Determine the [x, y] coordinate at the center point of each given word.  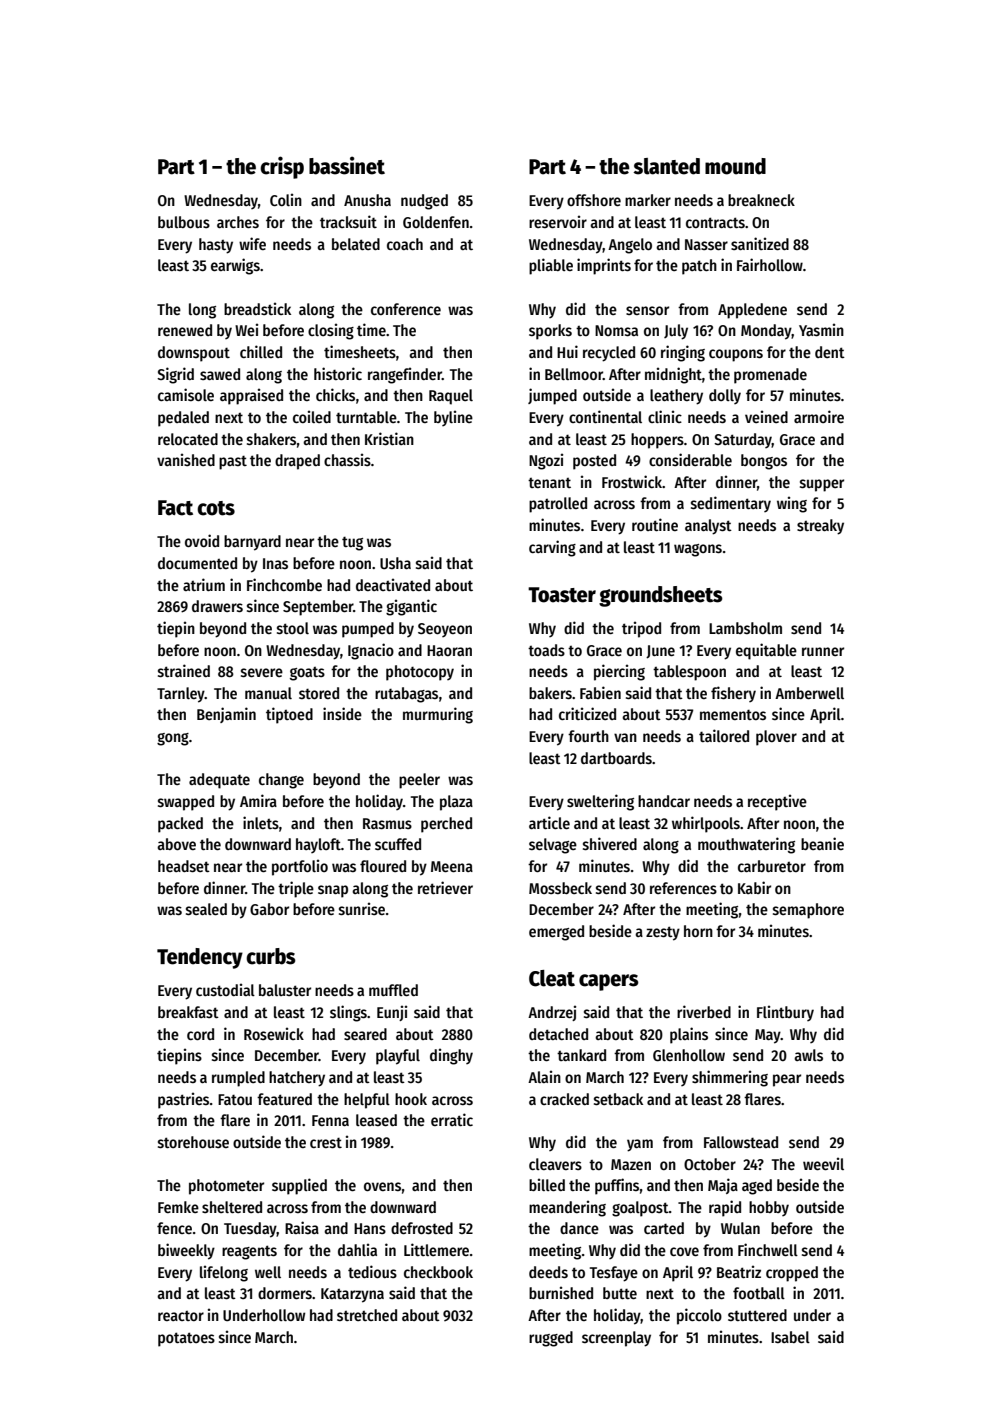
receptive [777, 802]
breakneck [761, 200]
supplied [299, 1186]
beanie [822, 843]
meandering [567, 1208]
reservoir [558, 221]
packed [180, 825]
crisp [282, 167]
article [549, 822]
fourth [588, 736]
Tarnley [181, 695]
